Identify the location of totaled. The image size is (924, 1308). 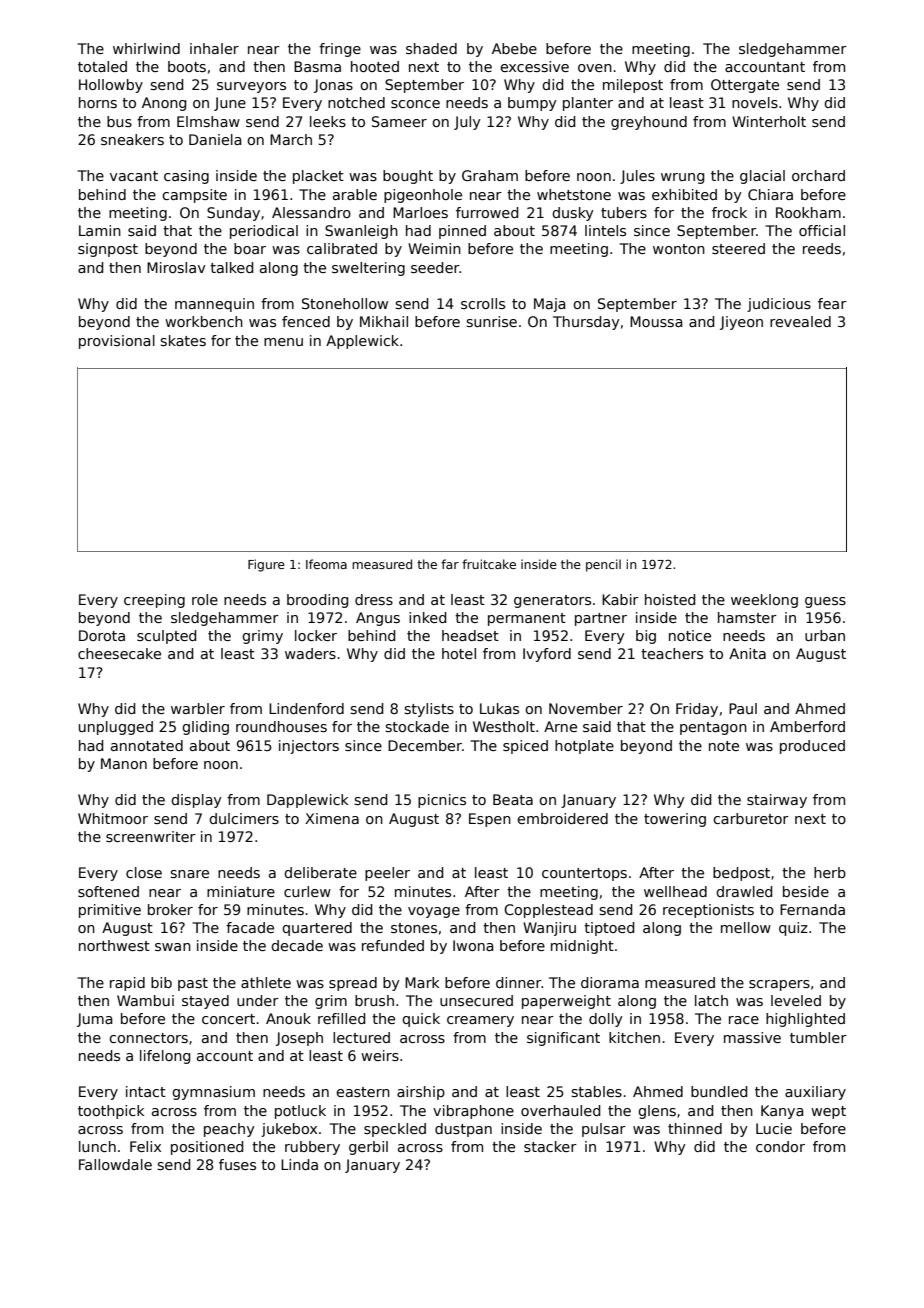
(102, 66).
